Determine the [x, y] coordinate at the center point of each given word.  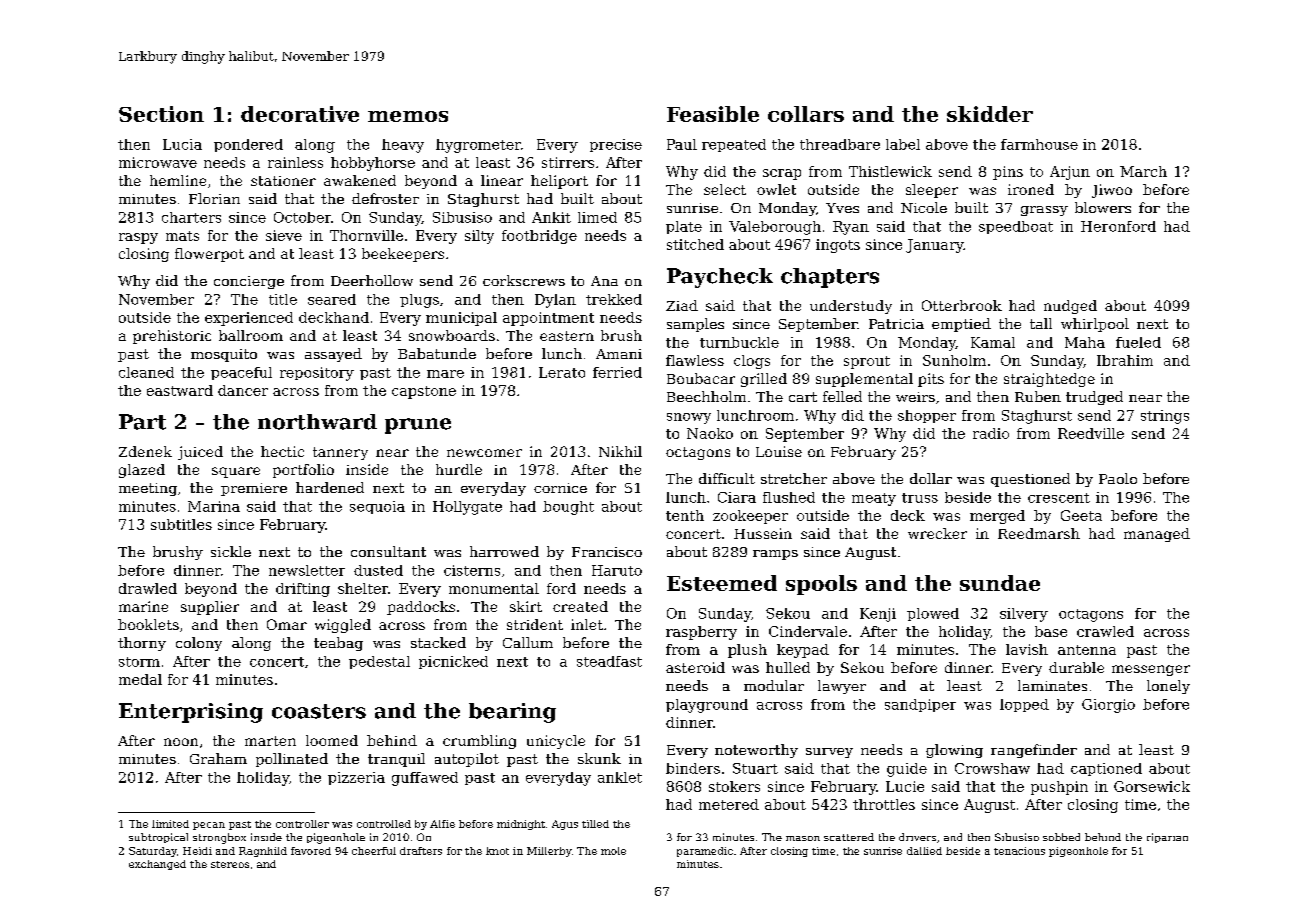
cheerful [374, 851]
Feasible [713, 114]
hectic [282, 451]
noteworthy [756, 751]
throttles [884, 804]
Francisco [607, 552]
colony [199, 644]
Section [161, 114]
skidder [990, 114]
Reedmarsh [1039, 533]
